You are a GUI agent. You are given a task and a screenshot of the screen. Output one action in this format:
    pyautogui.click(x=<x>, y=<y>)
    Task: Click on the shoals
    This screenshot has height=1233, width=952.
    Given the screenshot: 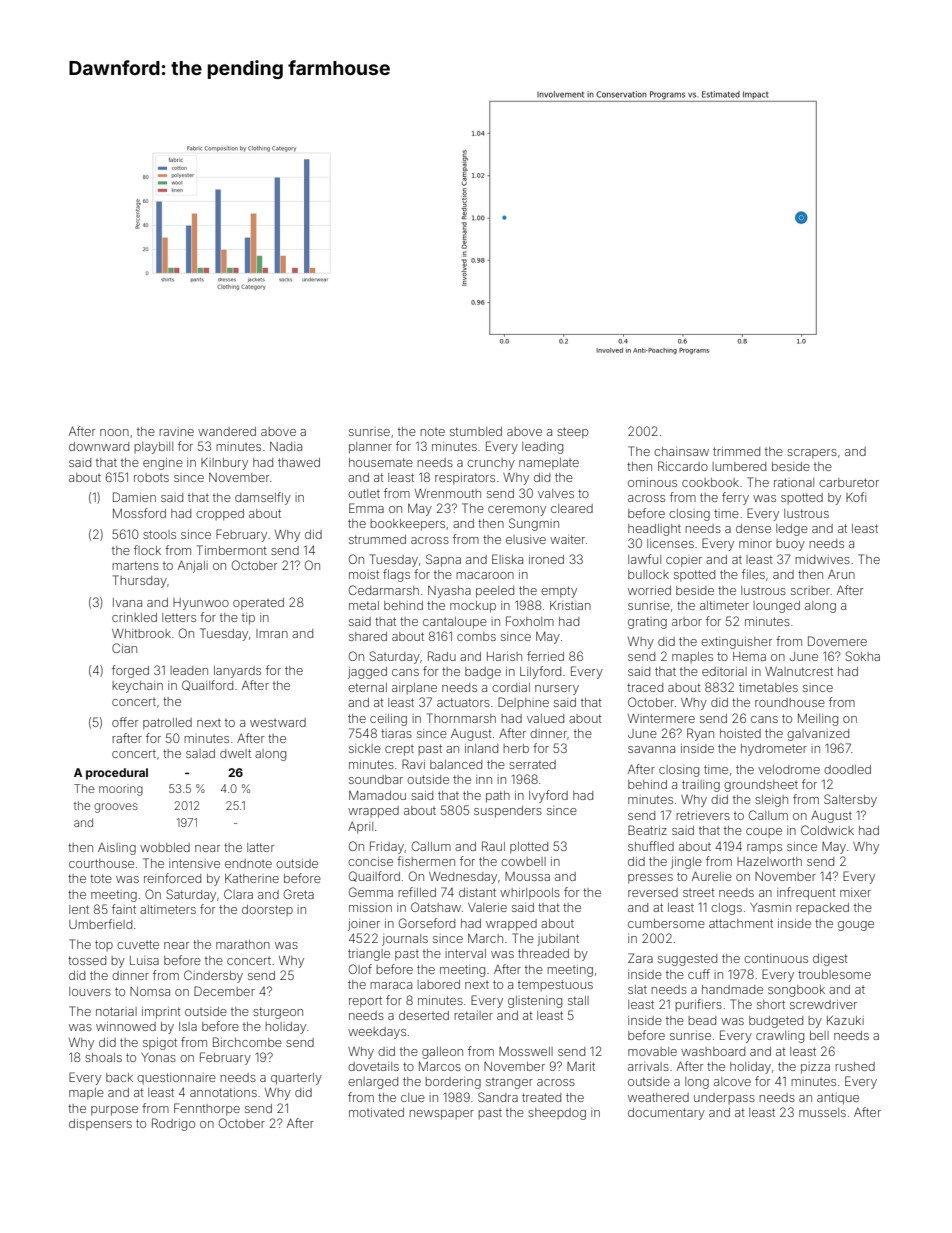 What is the action you would take?
    pyautogui.click(x=103, y=1057)
